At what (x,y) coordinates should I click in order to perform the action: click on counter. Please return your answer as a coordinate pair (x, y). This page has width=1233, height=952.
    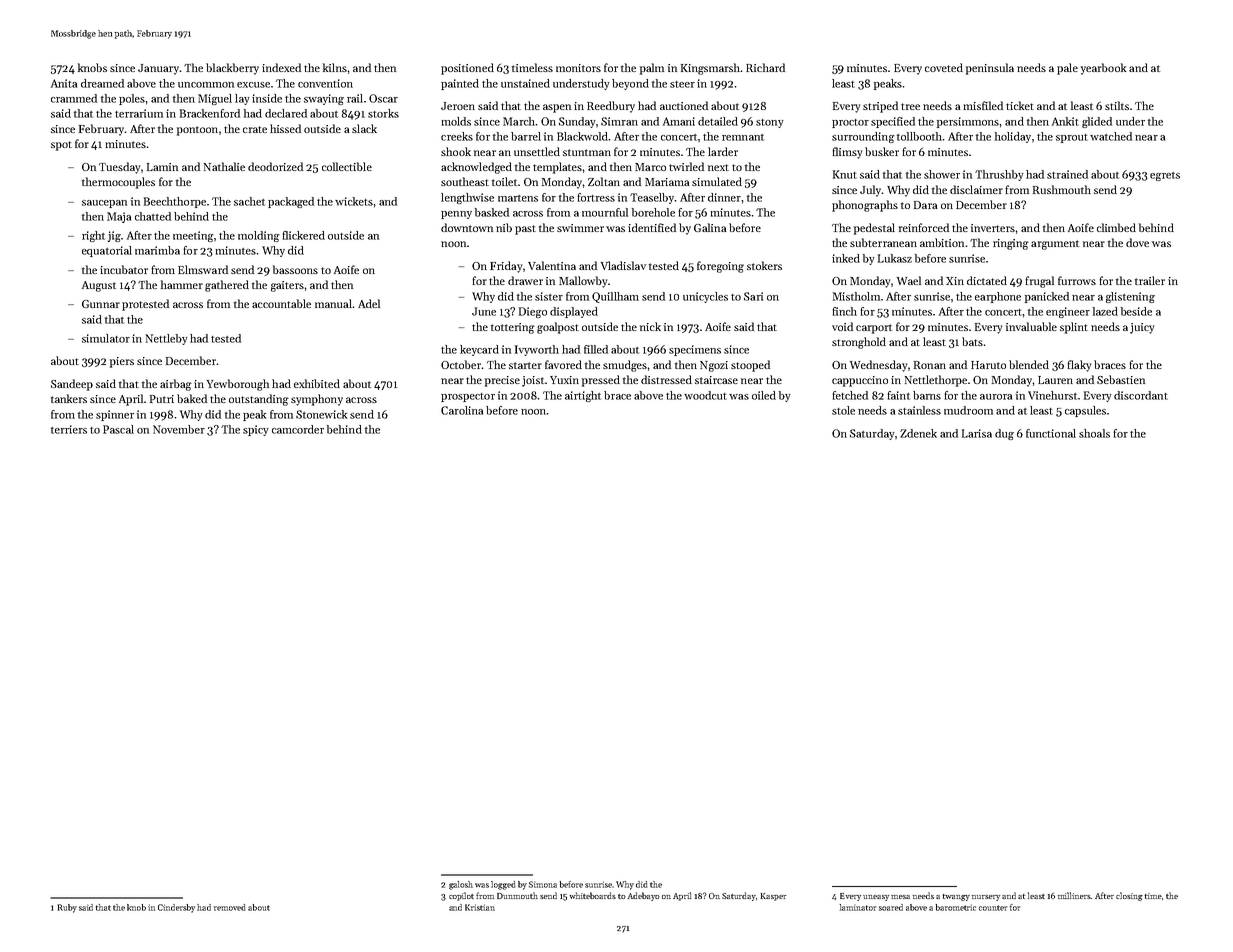
    Looking at the image, I should click on (993, 908).
